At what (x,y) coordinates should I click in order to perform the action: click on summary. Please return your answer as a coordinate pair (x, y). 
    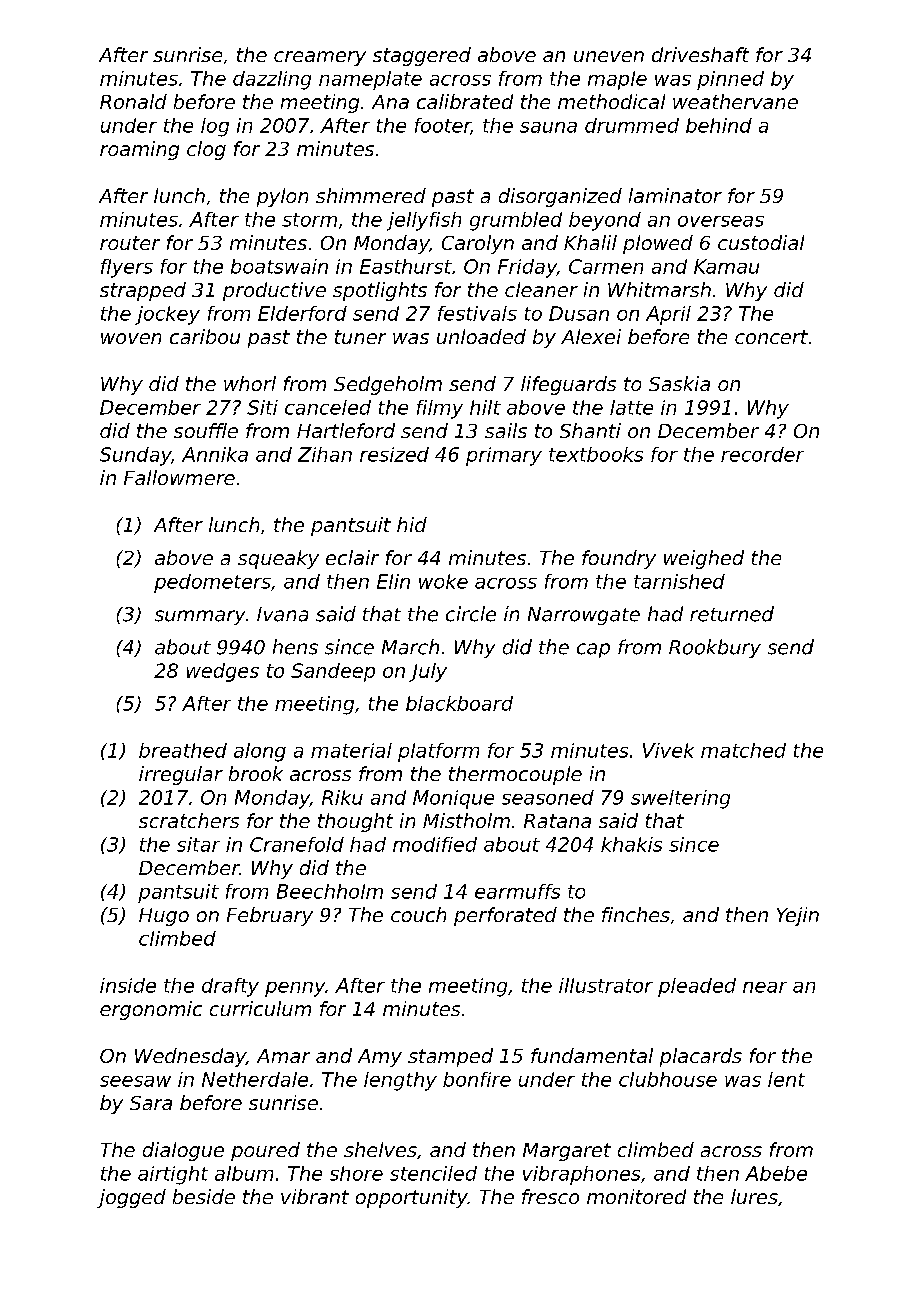
    Looking at the image, I should click on (200, 617).
